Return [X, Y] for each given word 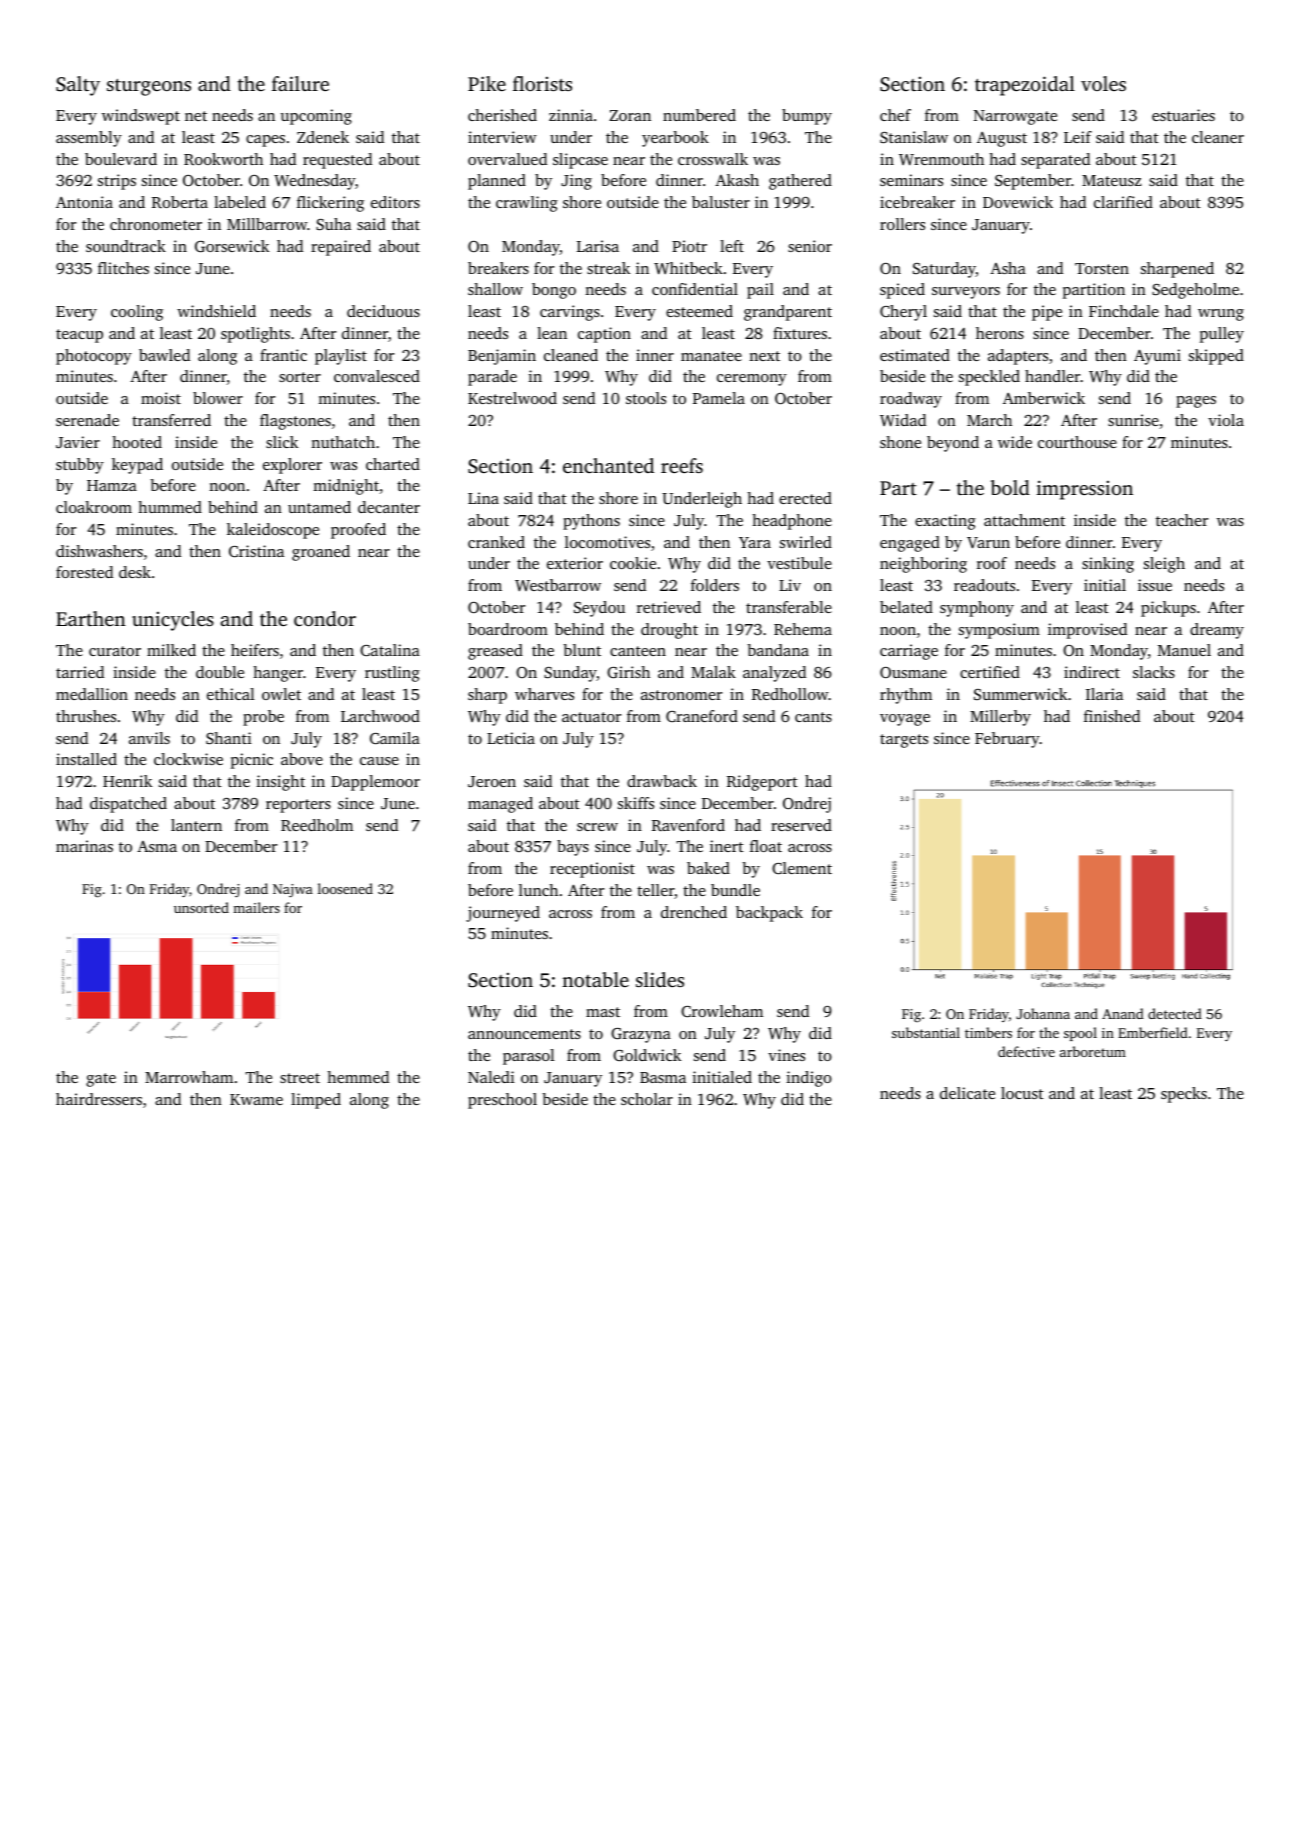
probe [263, 718]
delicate [967, 1093]
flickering [330, 204]
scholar [647, 1099]
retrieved [669, 607]
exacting [945, 522]
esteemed [699, 311]
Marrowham [189, 1077]
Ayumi [1157, 357]
